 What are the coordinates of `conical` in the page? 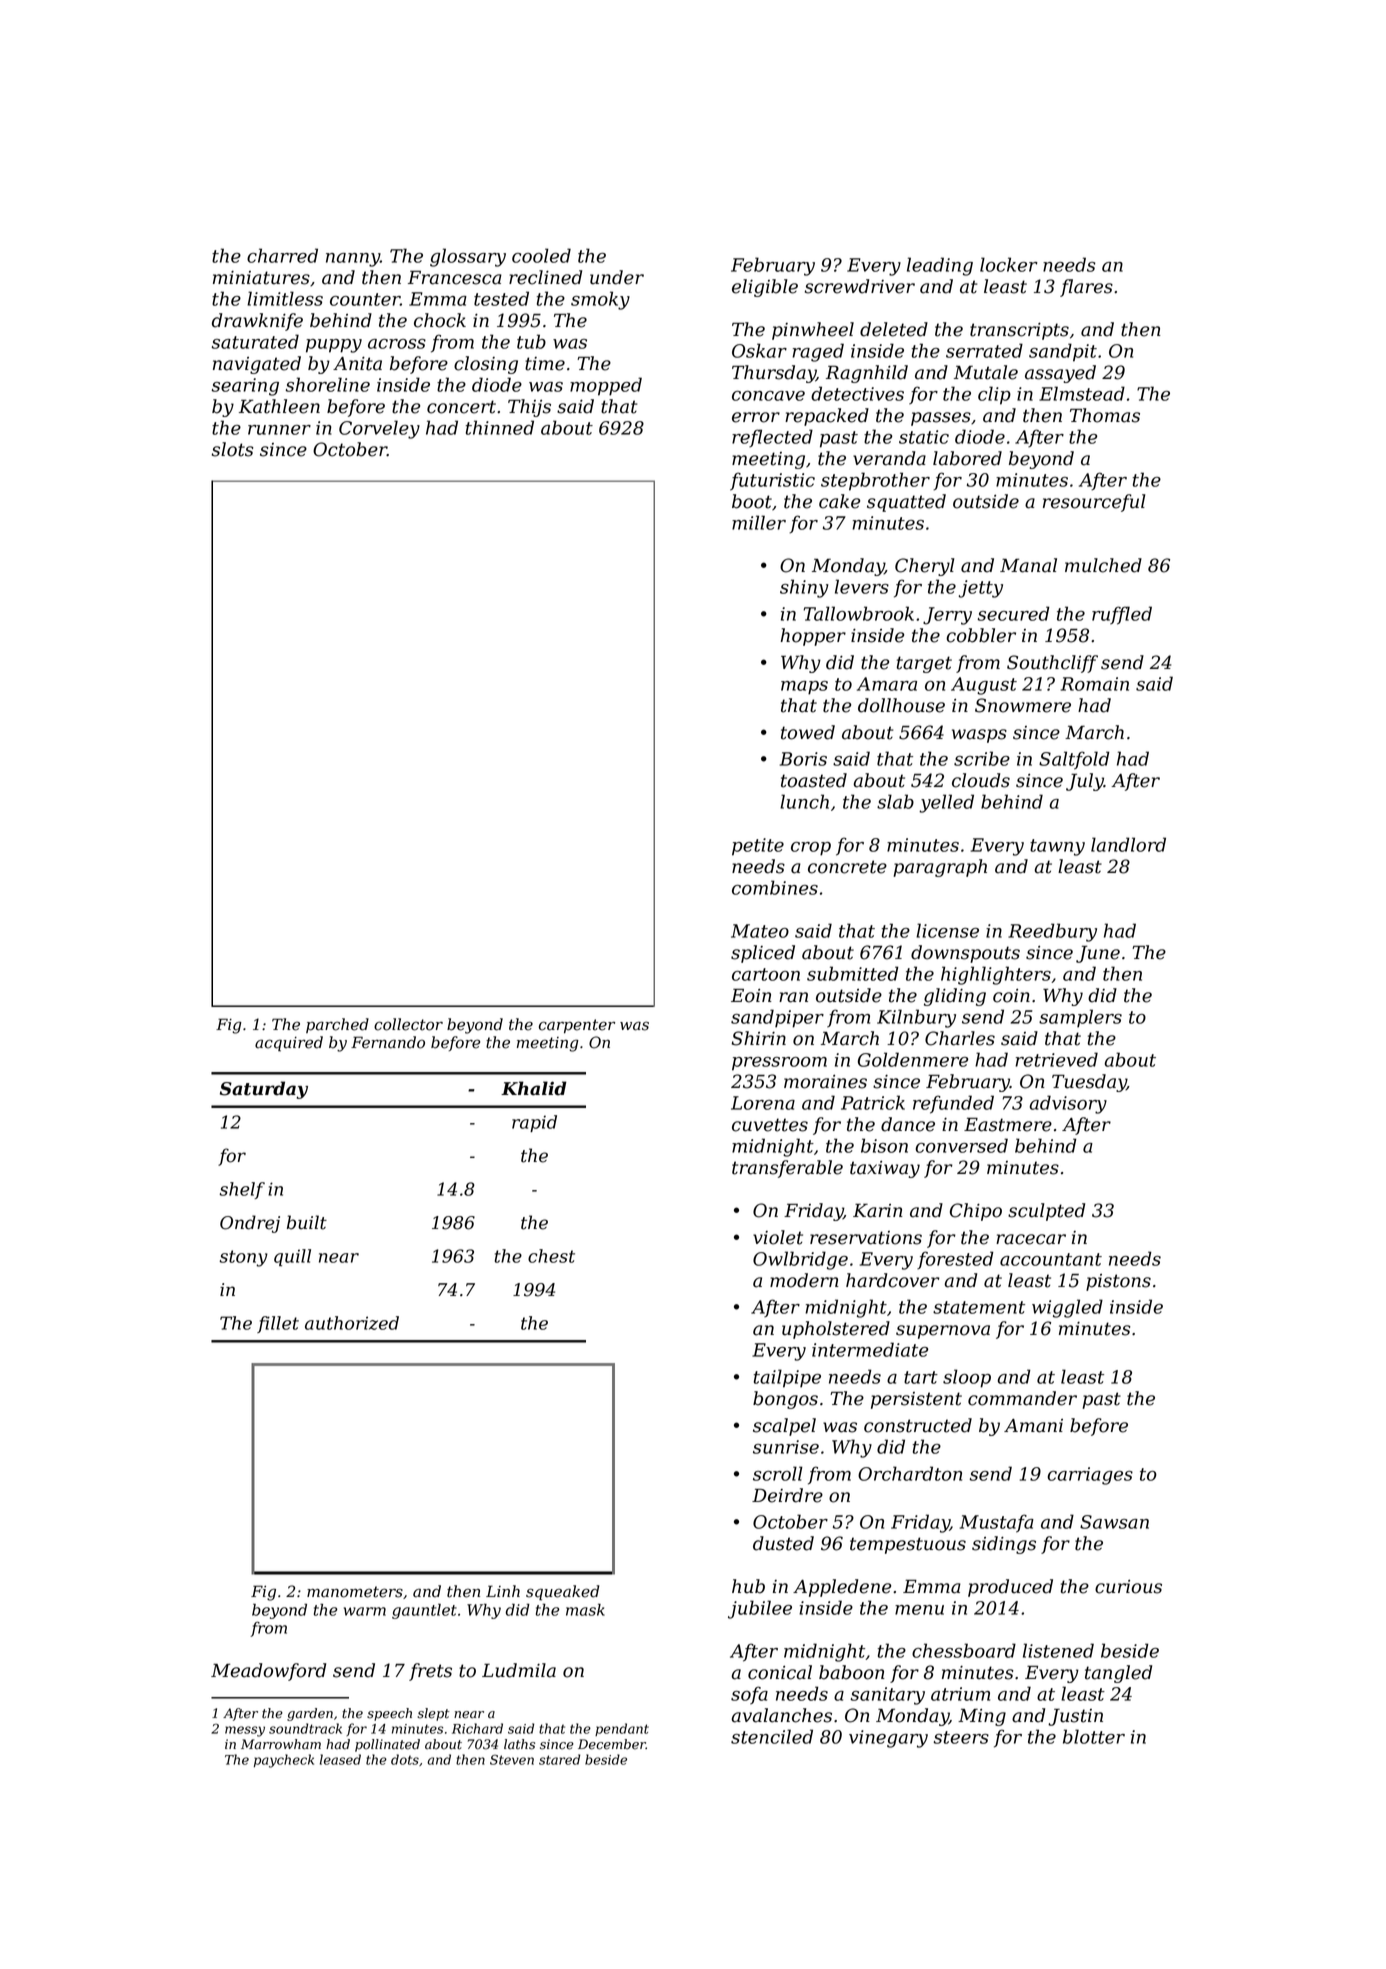 It's located at (780, 1672).
